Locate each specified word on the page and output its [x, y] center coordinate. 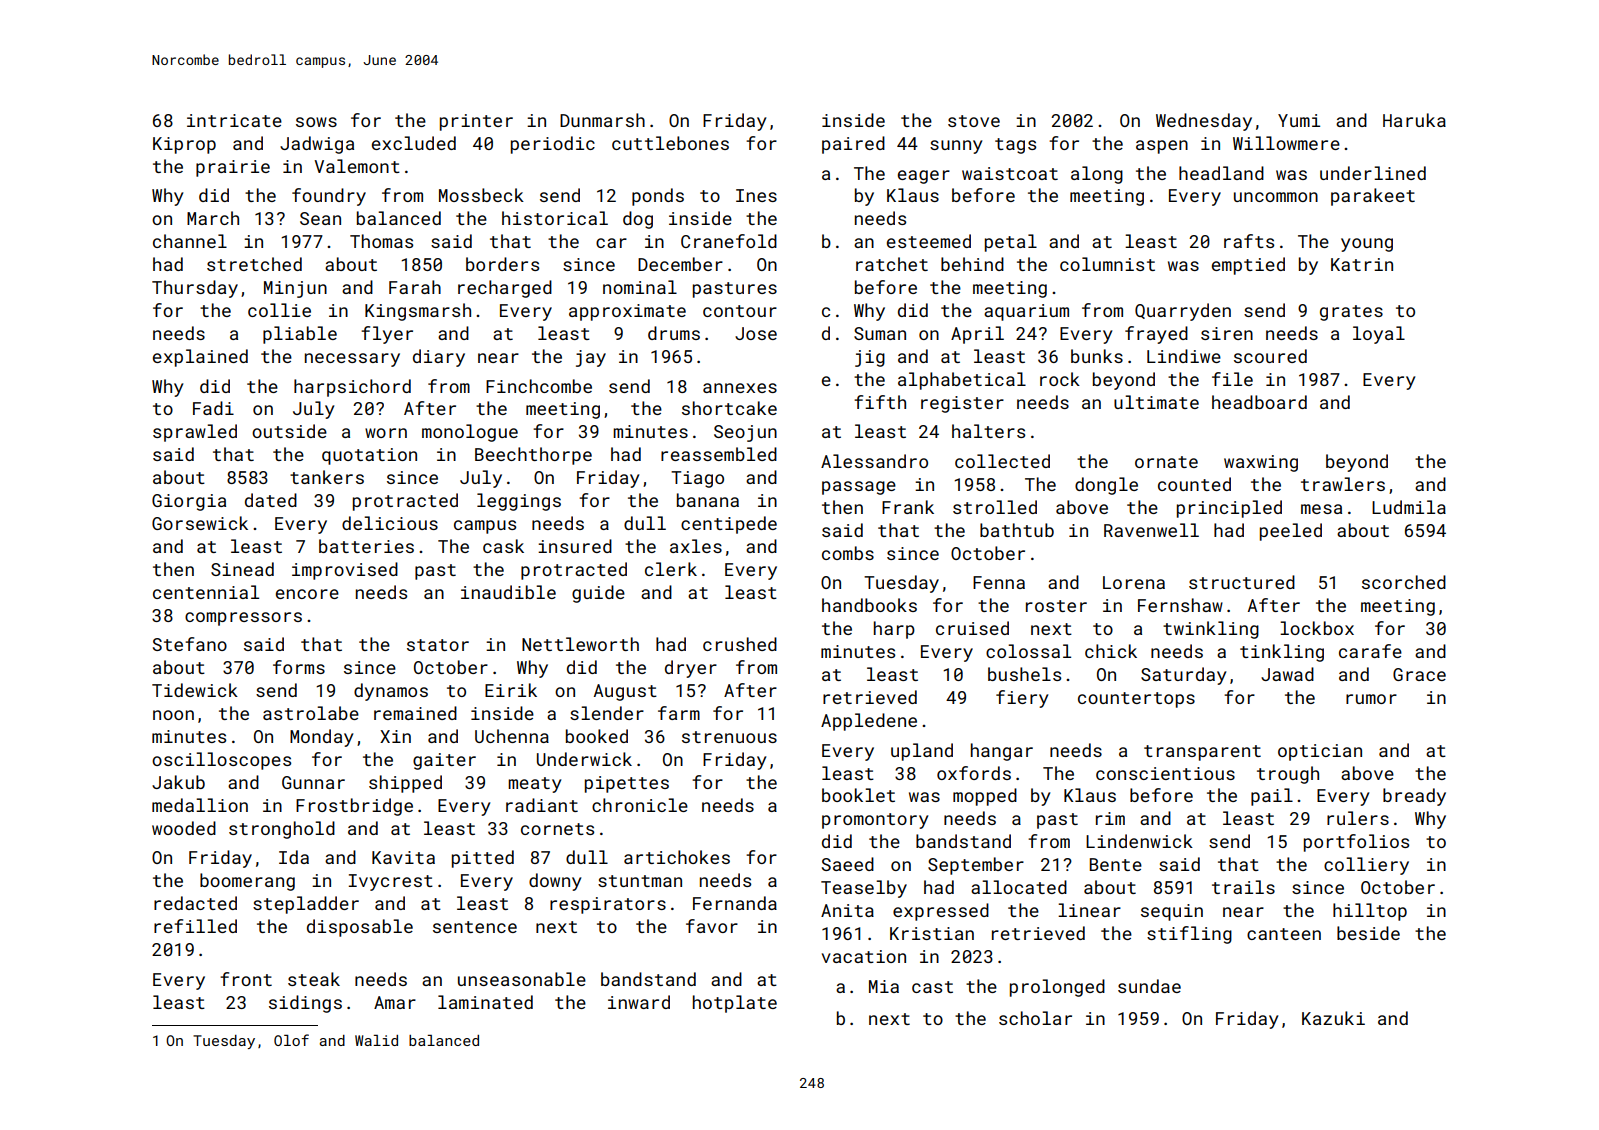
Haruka [1414, 120]
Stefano [190, 644]
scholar [1035, 1018]
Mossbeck [481, 195]
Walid [376, 1040]
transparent [1202, 753]
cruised [972, 628]
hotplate [735, 1004]
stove [974, 121]
